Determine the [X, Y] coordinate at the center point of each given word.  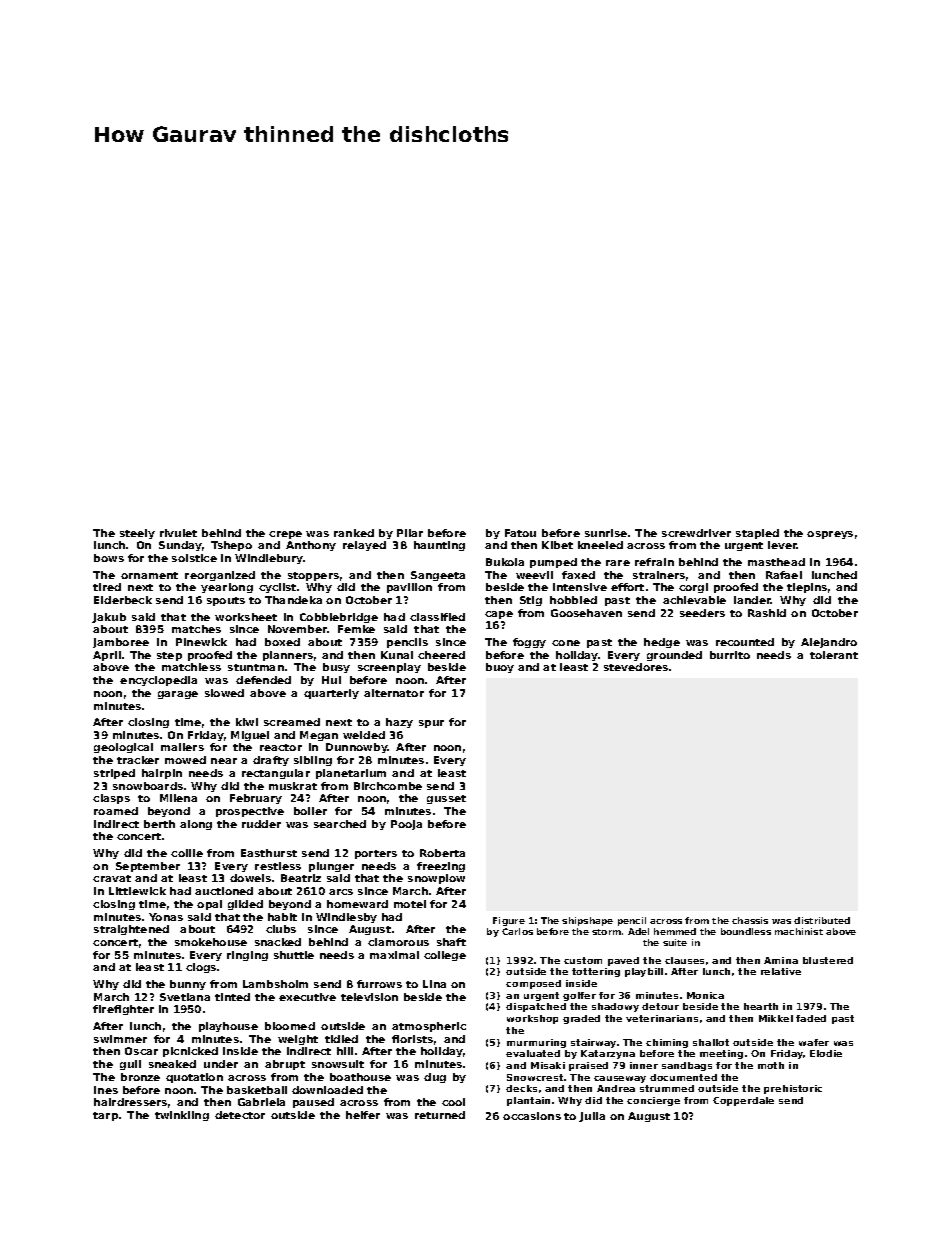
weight [298, 1040]
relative [781, 971]
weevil [534, 575]
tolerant [834, 655]
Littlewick [137, 891]
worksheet [246, 617]
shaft [451, 942]
